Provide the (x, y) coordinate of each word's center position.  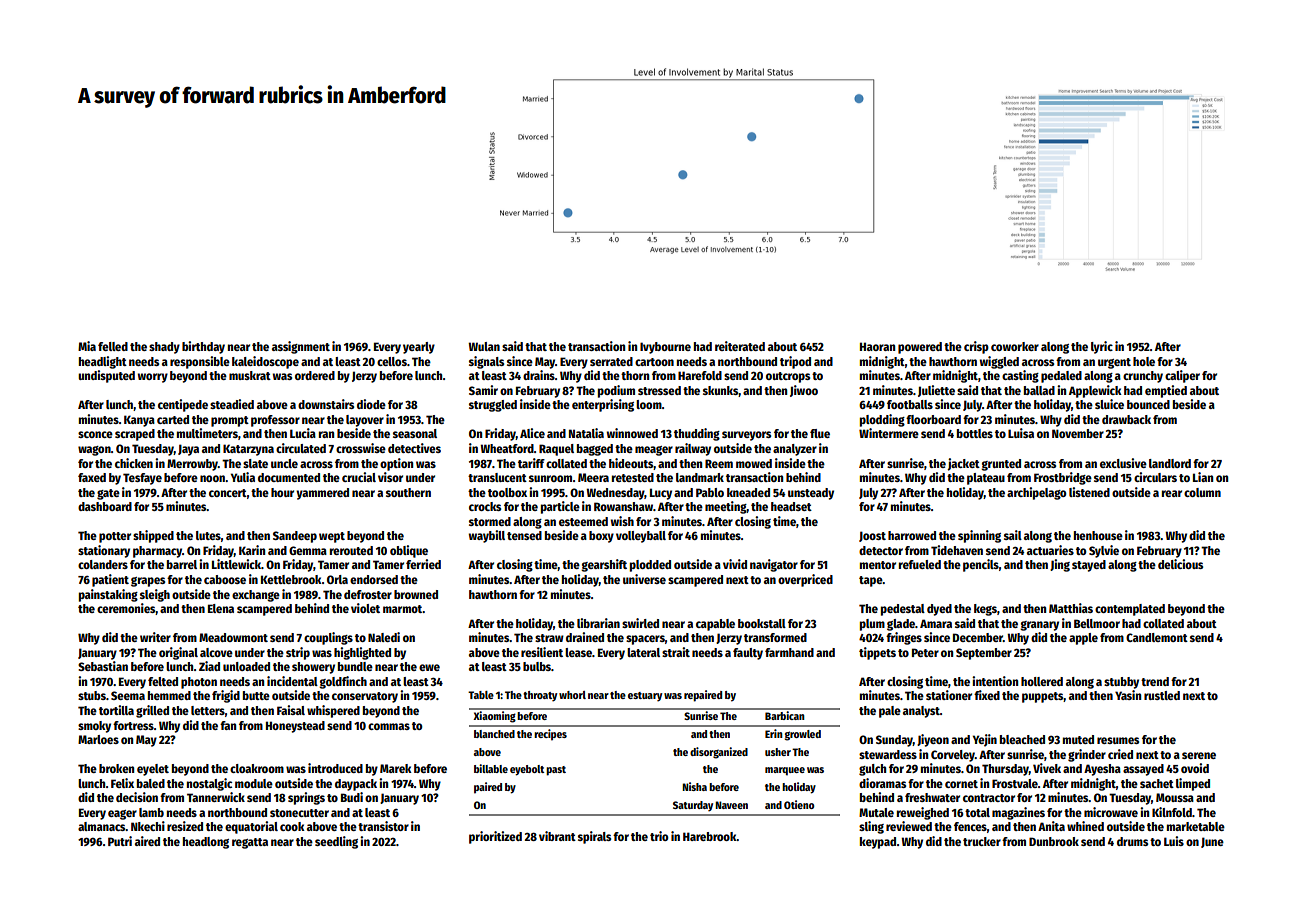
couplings (328, 638)
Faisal (291, 710)
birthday (203, 347)
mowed (754, 463)
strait (676, 652)
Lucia (303, 433)
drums (1132, 841)
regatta (250, 843)
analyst (921, 712)
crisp (976, 347)
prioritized (495, 837)
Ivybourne (665, 348)
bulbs (537, 666)
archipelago (1037, 493)
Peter (925, 652)
